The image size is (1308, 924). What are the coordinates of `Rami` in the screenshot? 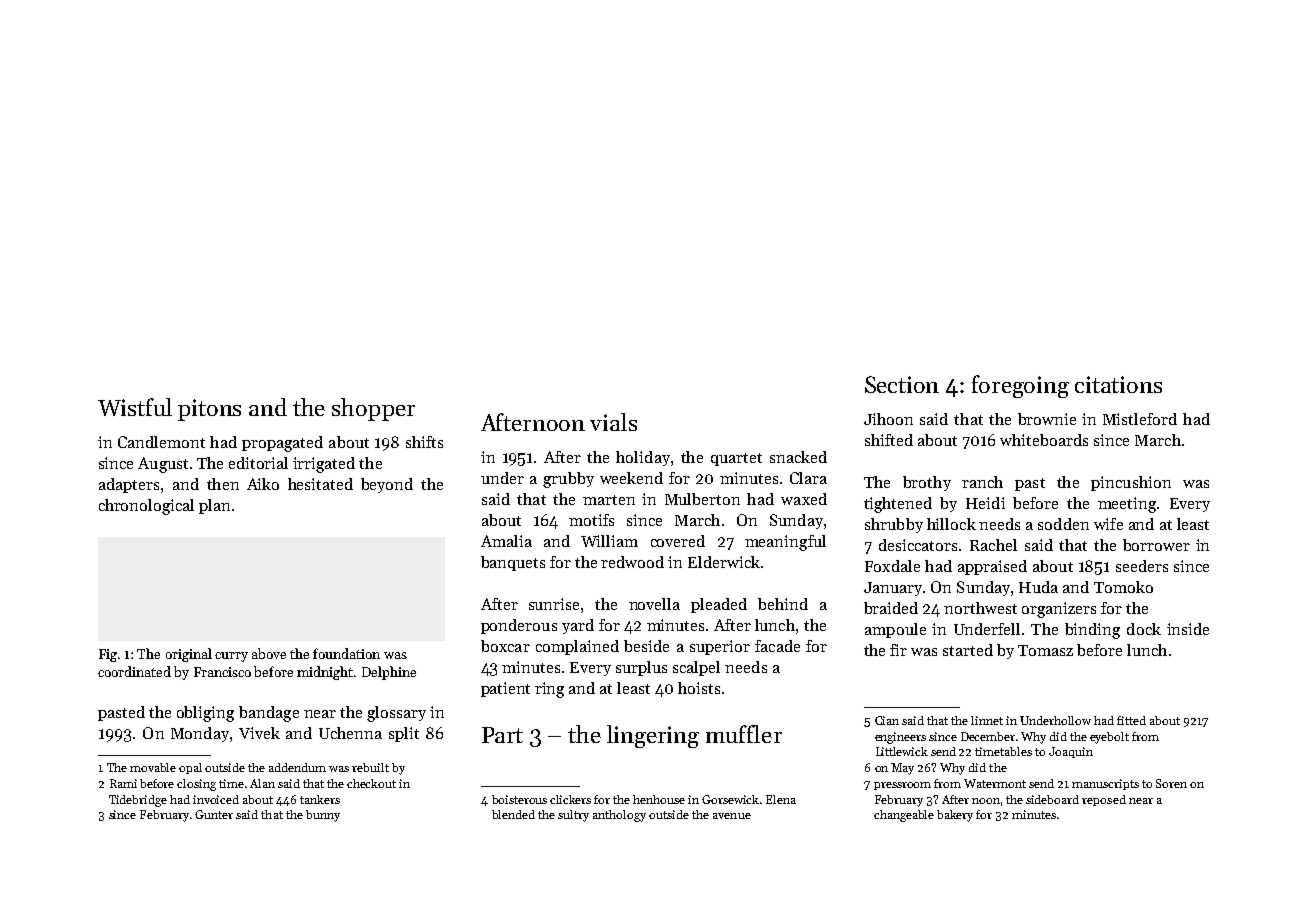 It's located at (123, 783).
